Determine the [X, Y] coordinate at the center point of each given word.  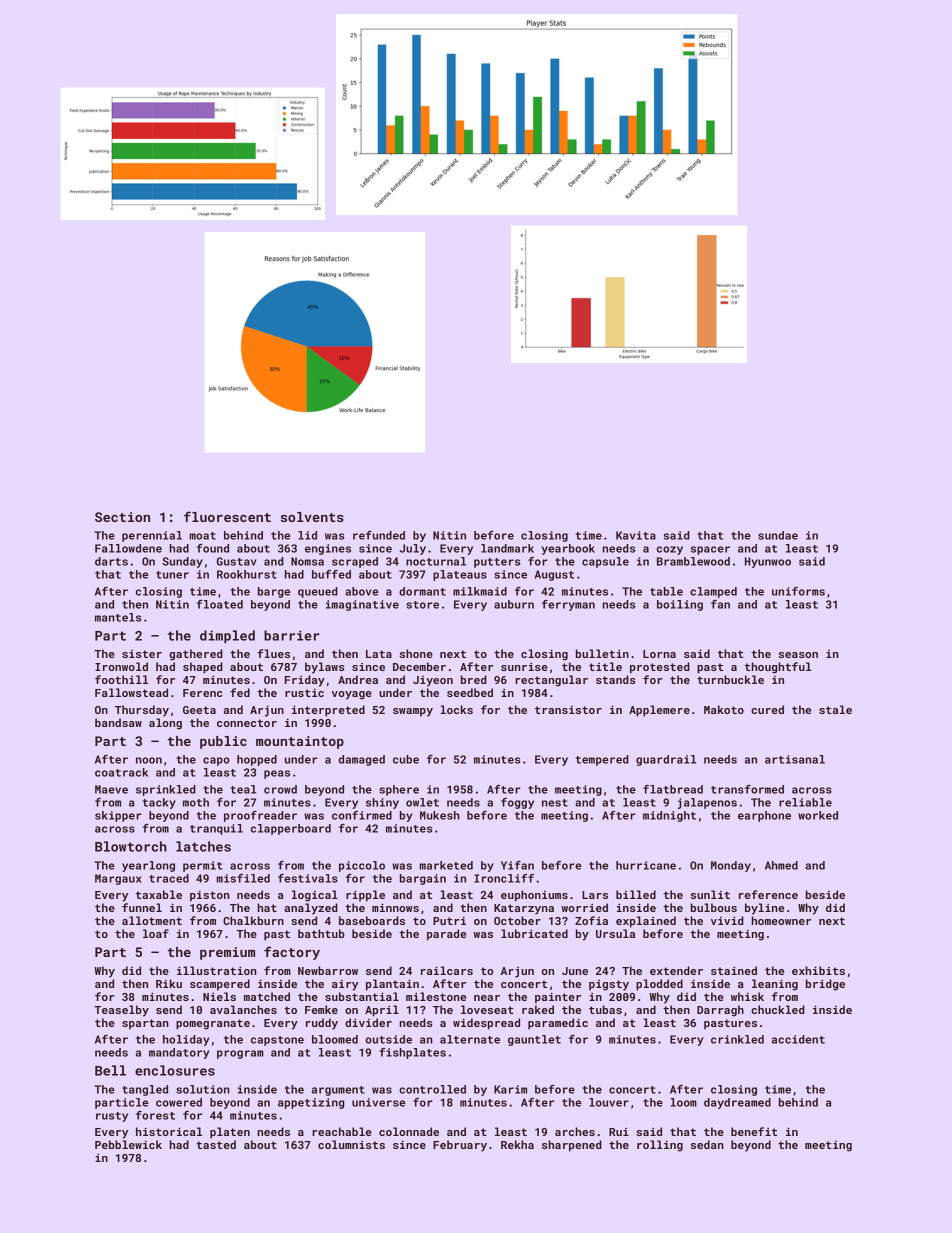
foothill [121, 679]
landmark [507, 548]
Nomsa [307, 561]
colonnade [409, 1131]
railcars [447, 970]
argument [338, 1091]
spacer [710, 550]
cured [767, 709]
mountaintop [300, 742]
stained [734, 970]
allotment [152, 920]
